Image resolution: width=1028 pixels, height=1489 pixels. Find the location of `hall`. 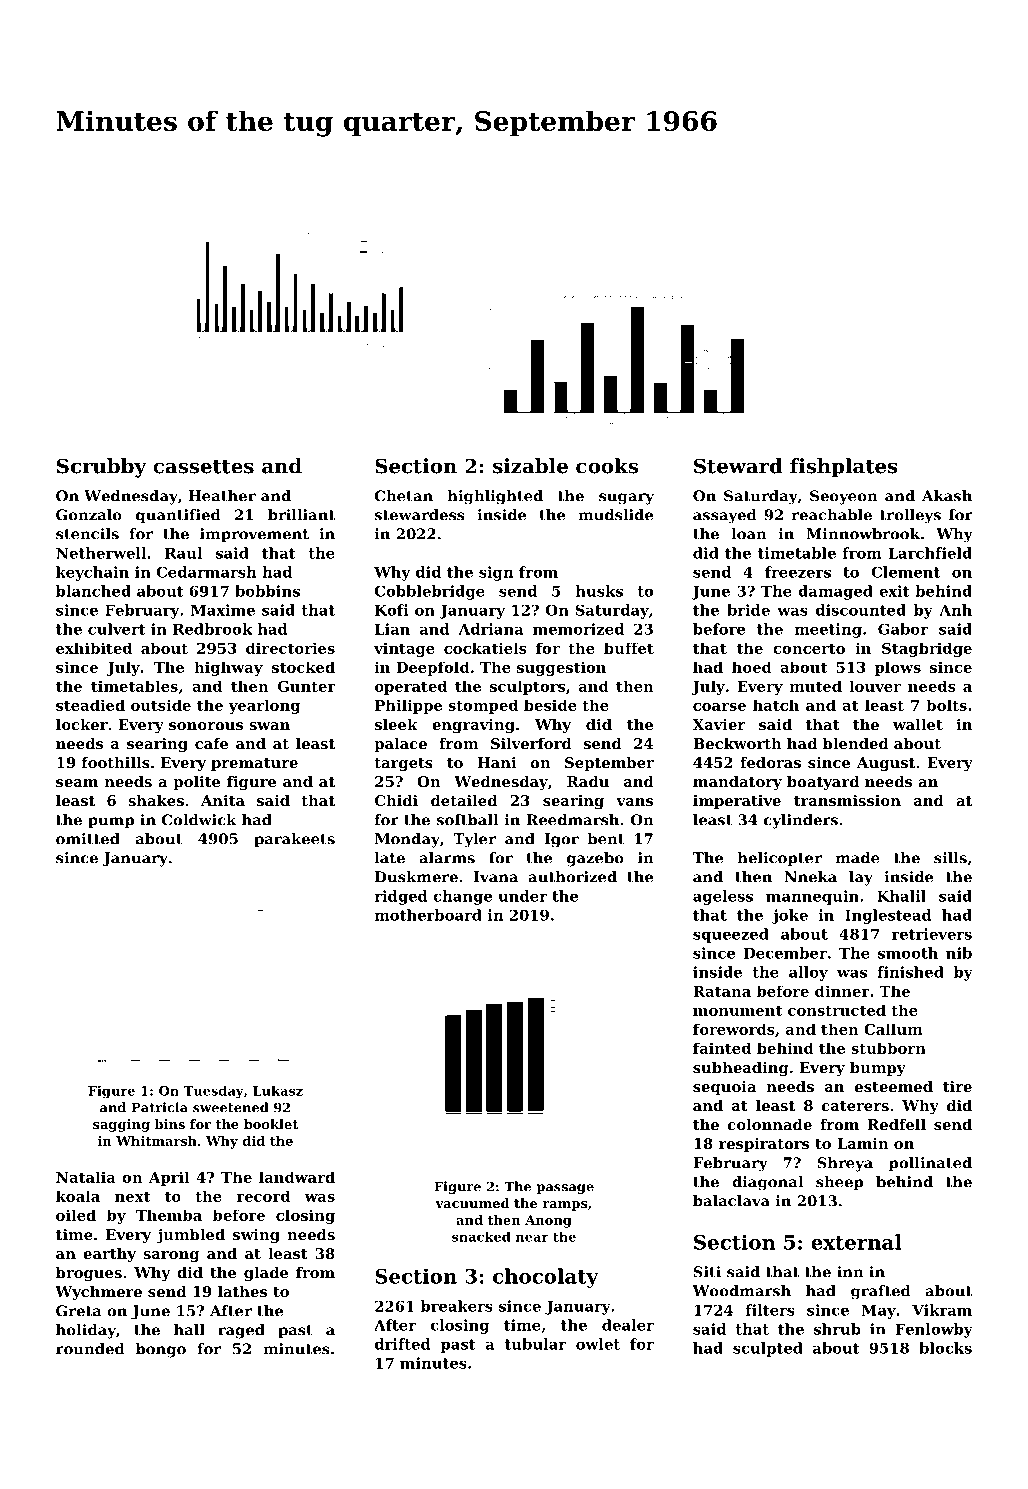

hall is located at coordinates (189, 1330).
